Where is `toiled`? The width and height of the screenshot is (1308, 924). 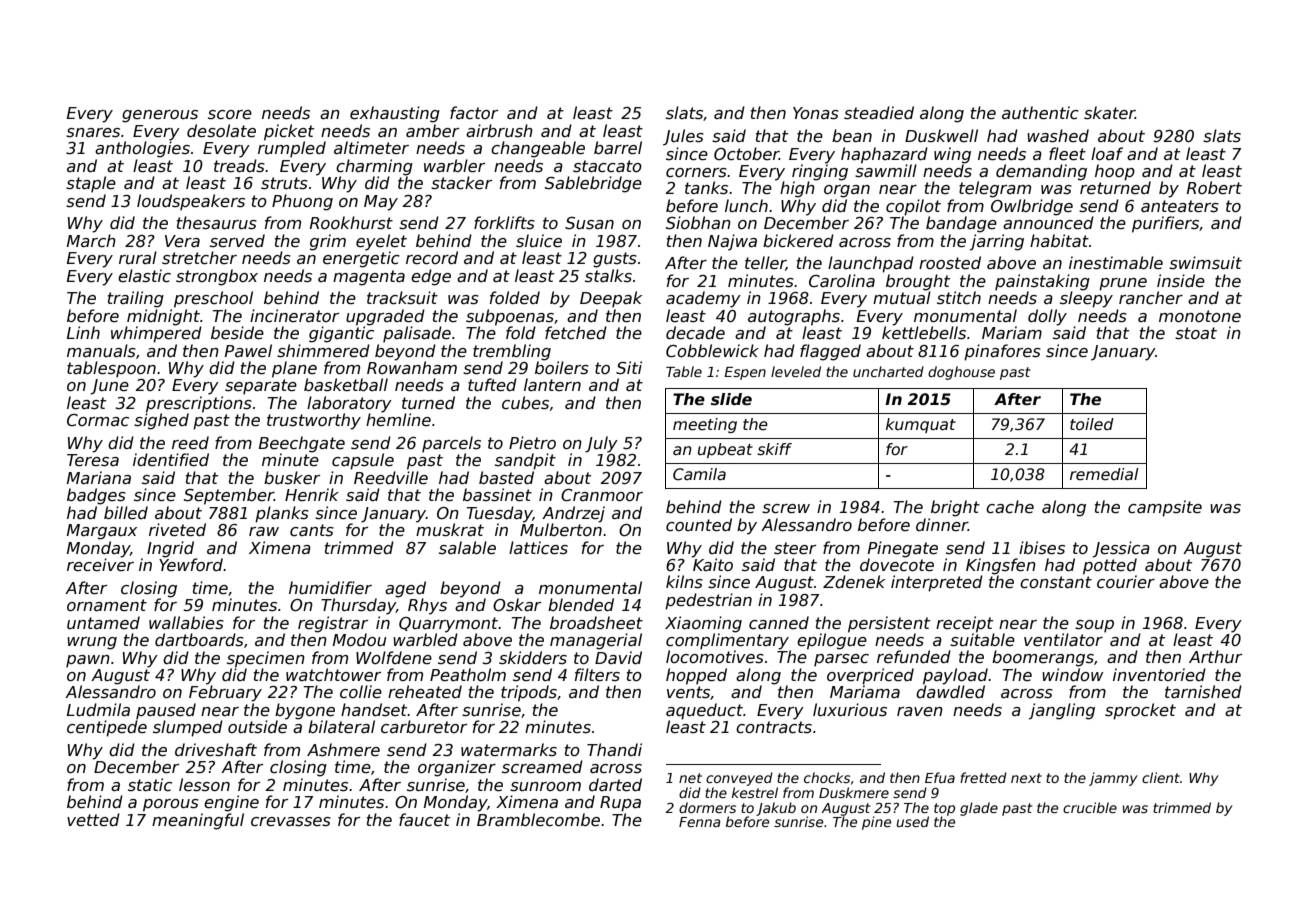
toiled is located at coordinates (1092, 424).
